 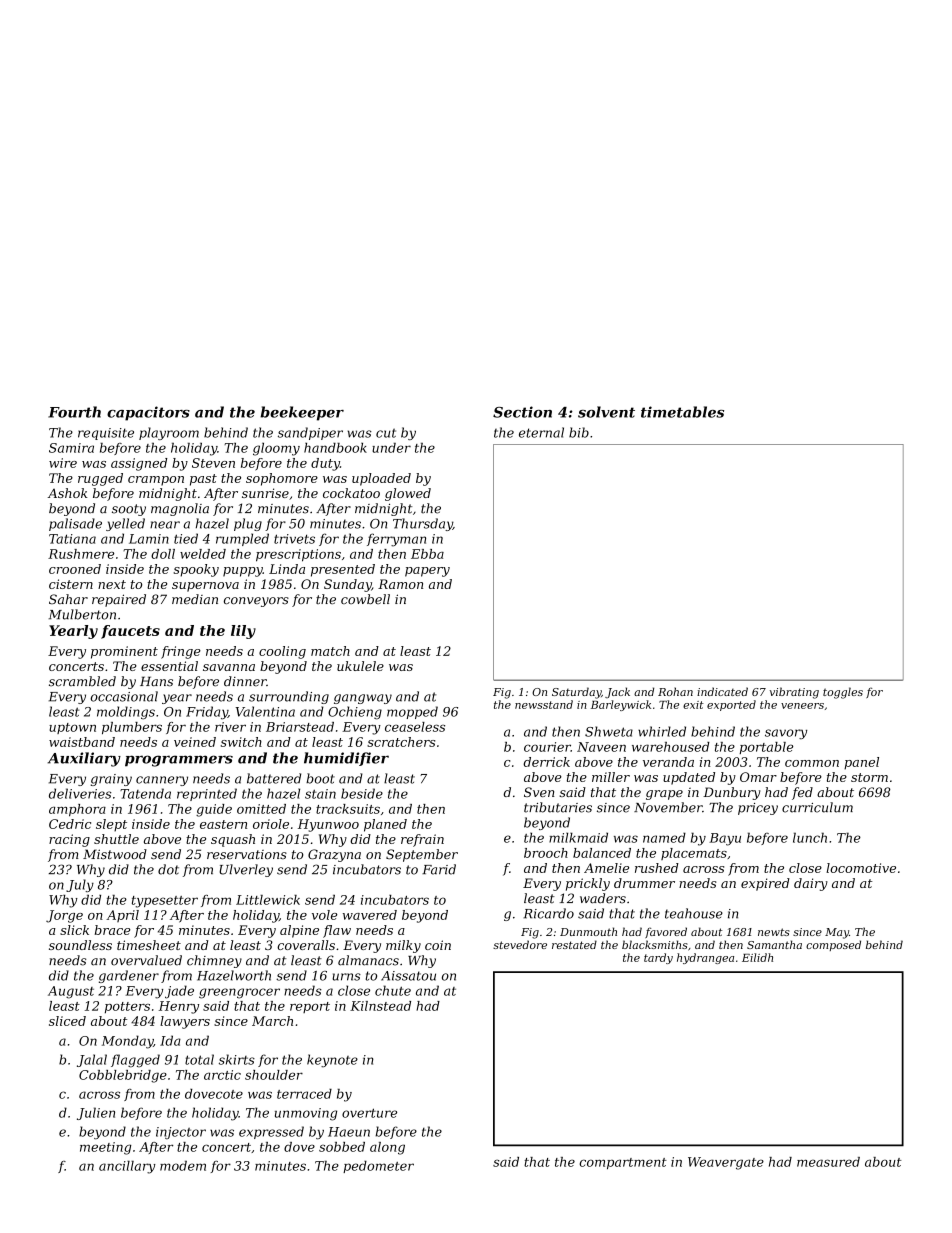 I want to click on modem, so click(x=183, y=1166).
